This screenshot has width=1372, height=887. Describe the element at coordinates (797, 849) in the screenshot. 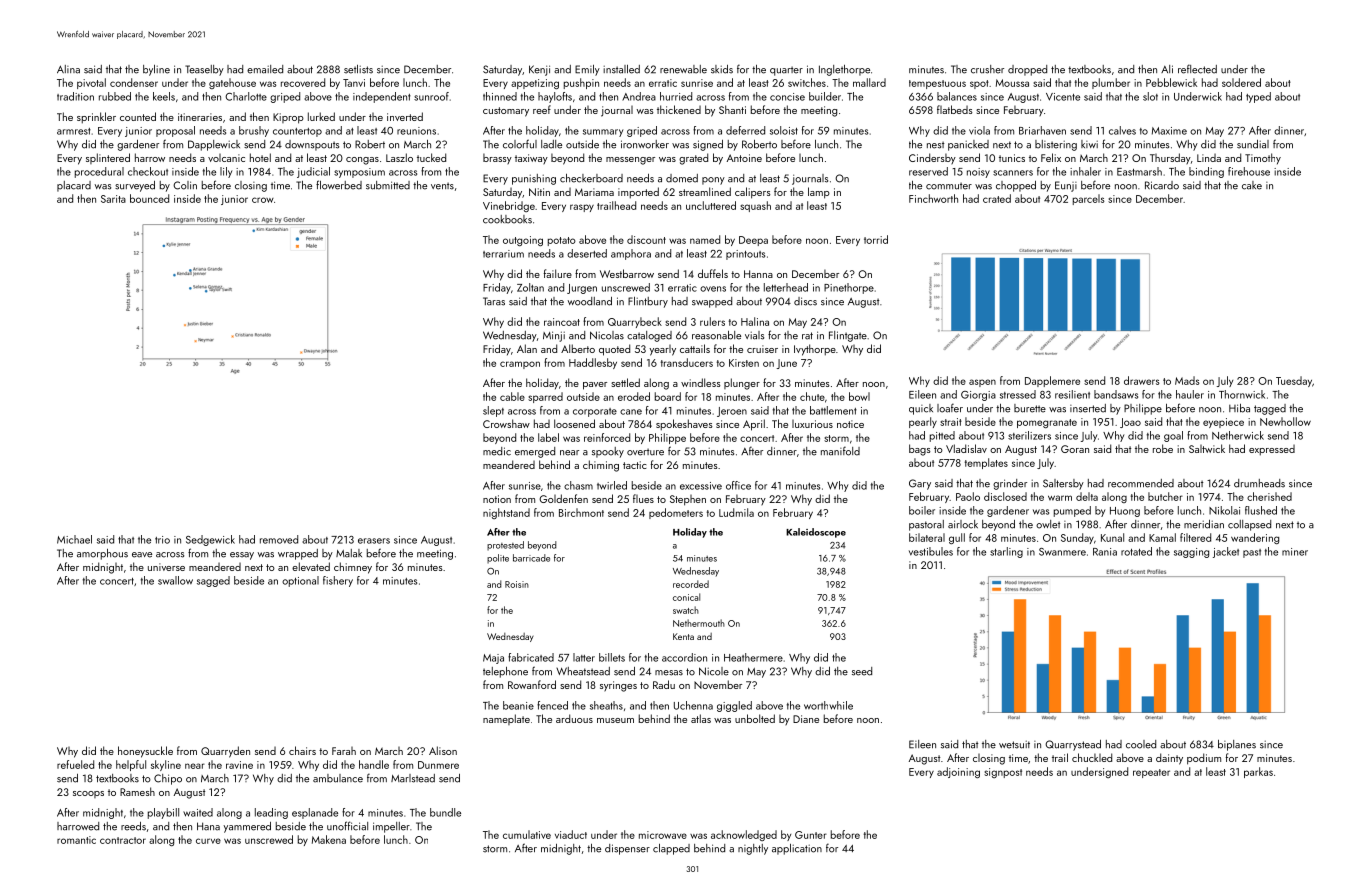

I see `application` at that location.
